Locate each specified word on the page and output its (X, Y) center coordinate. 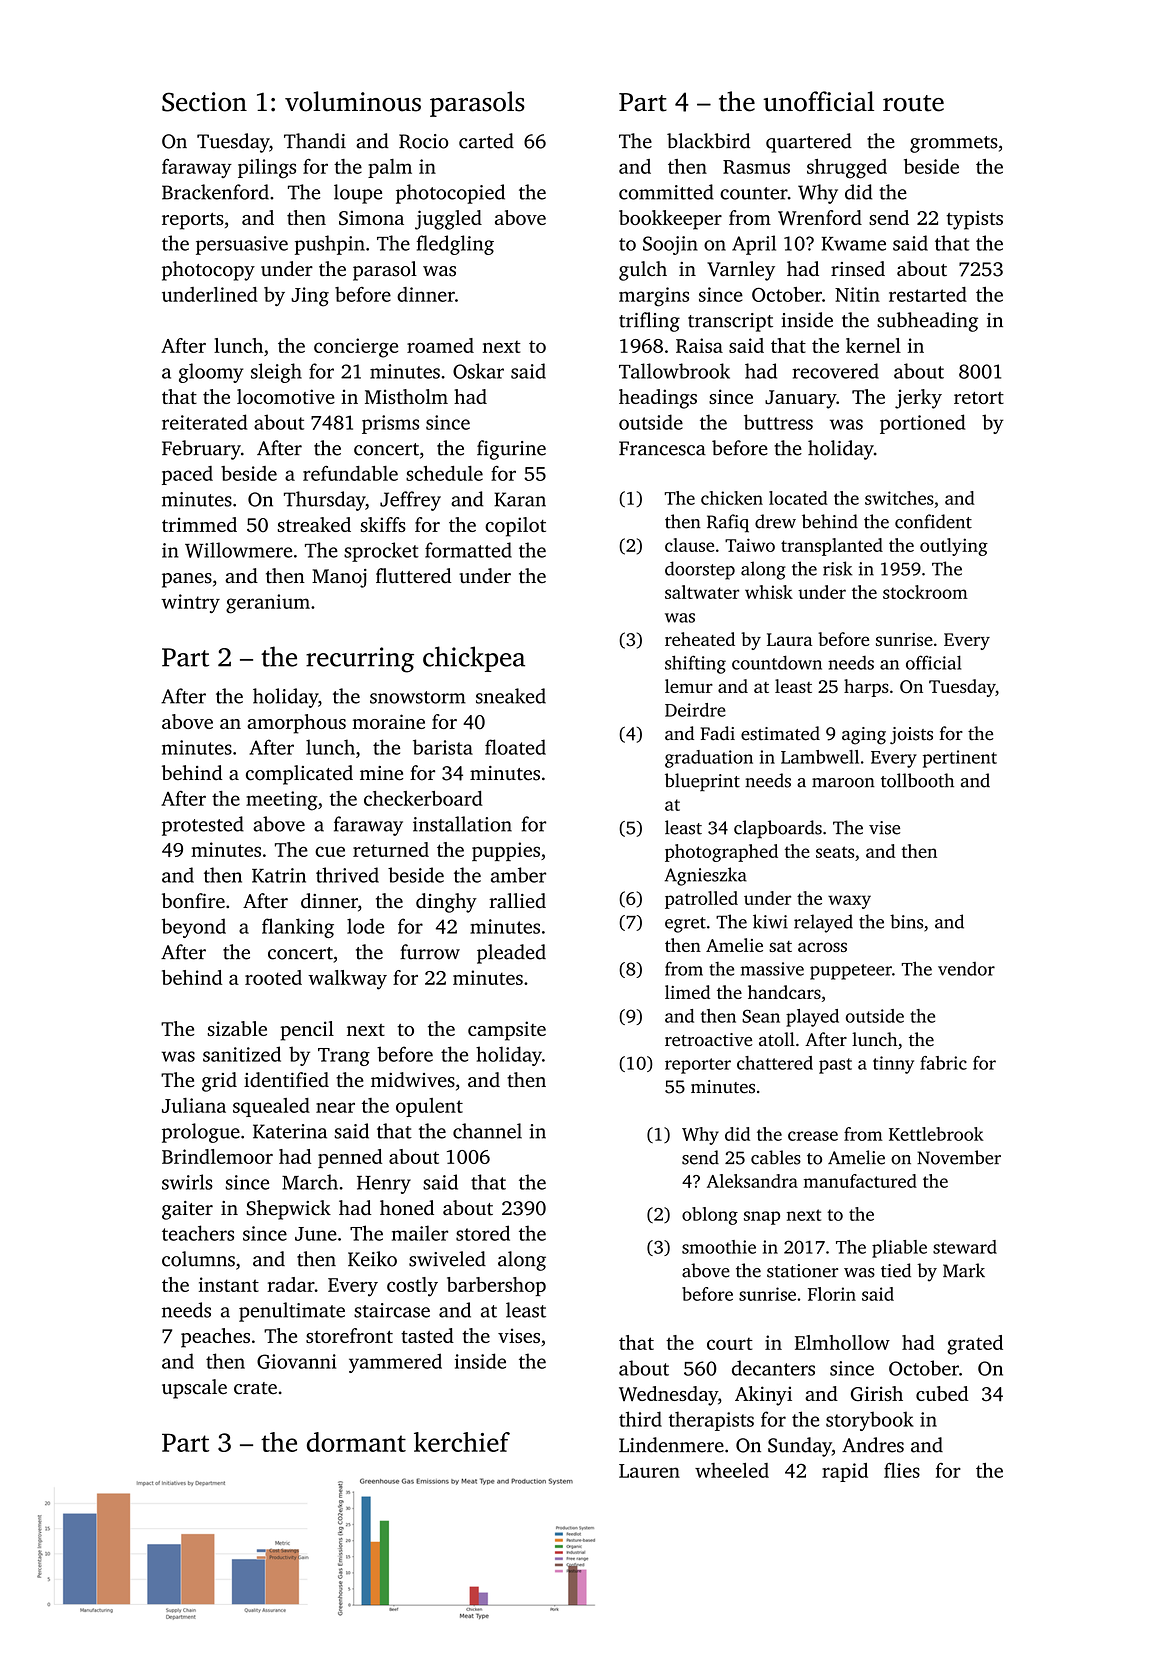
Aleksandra (752, 1181)
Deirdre (695, 710)
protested (203, 826)
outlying (954, 547)
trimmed (199, 524)
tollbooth (917, 780)
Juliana (194, 1105)
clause (689, 545)
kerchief (462, 1442)
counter (754, 193)
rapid (845, 1472)
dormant (356, 1442)
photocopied (450, 194)
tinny (893, 1065)
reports (193, 221)
